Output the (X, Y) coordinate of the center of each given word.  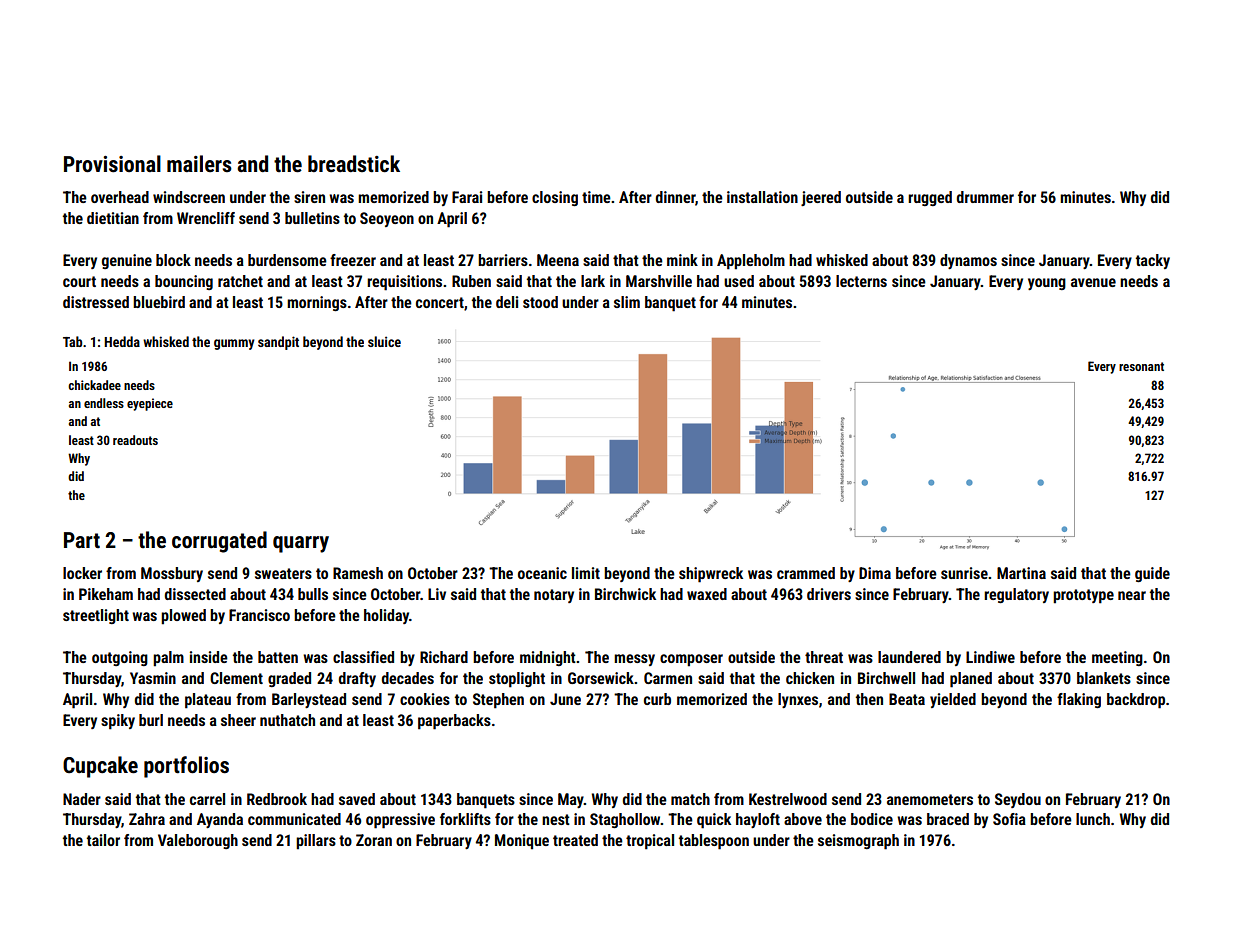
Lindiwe (990, 657)
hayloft (758, 820)
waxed (707, 594)
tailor (103, 840)
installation (762, 197)
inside (209, 657)
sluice (384, 341)
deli (507, 302)
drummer (985, 197)
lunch (1093, 819)
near (1132, 595)
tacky (1153, 261)
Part (82, 540)
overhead (120, 197)
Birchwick (625, 594)
